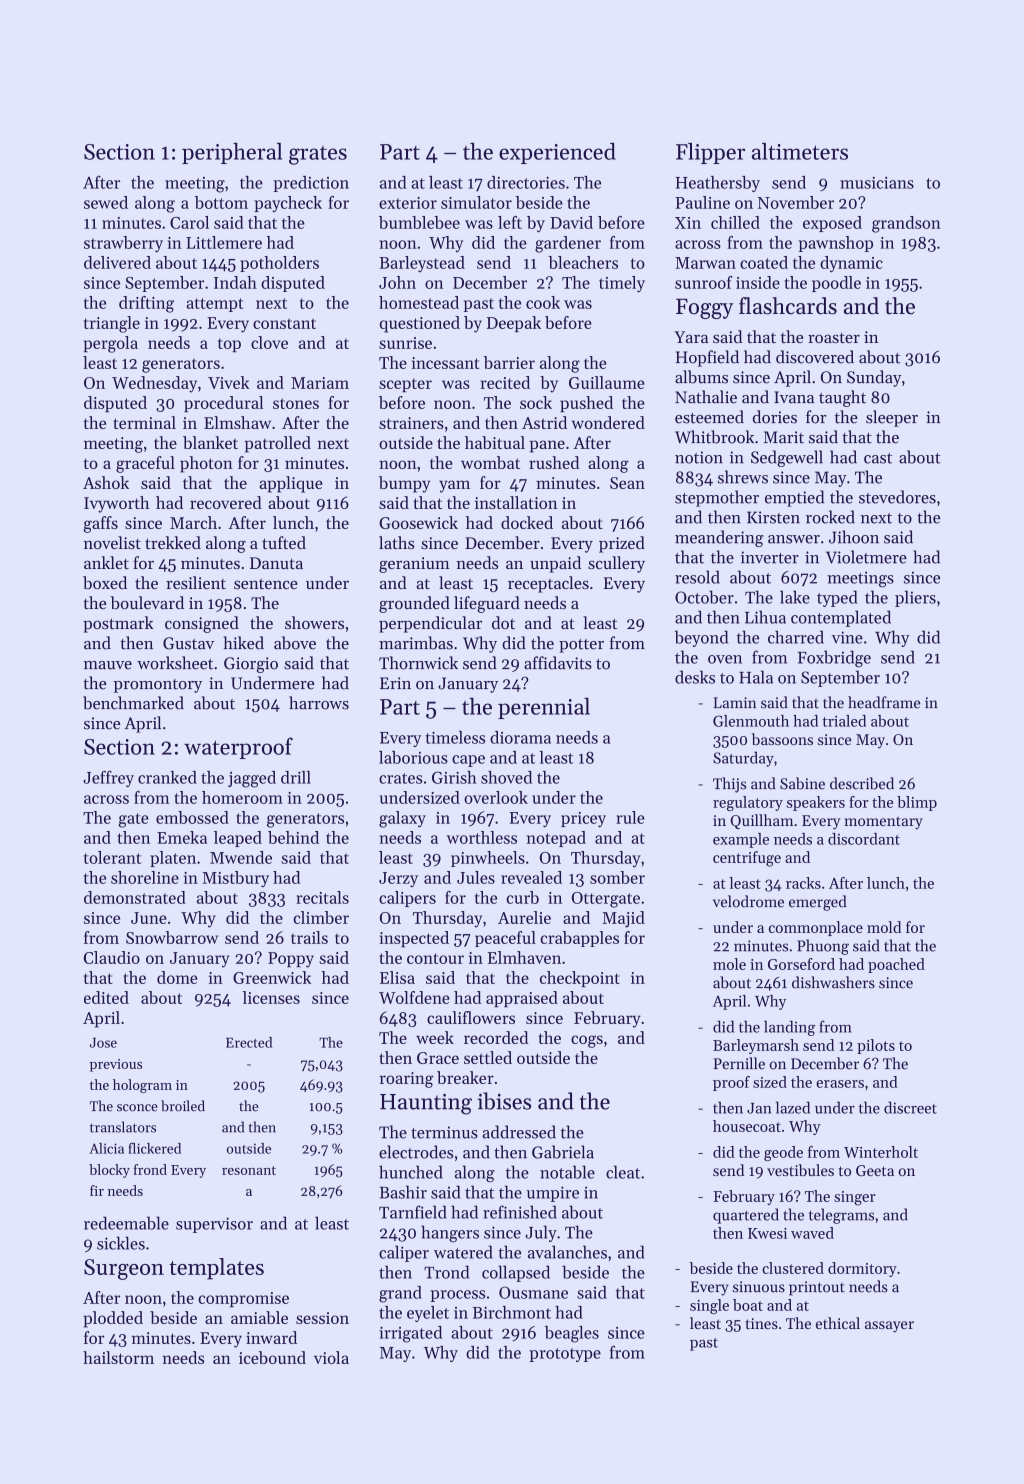 Image resolution: width=1024 pixels, height=1484 pixels. I want to click on experienced, so click(557, 153).
